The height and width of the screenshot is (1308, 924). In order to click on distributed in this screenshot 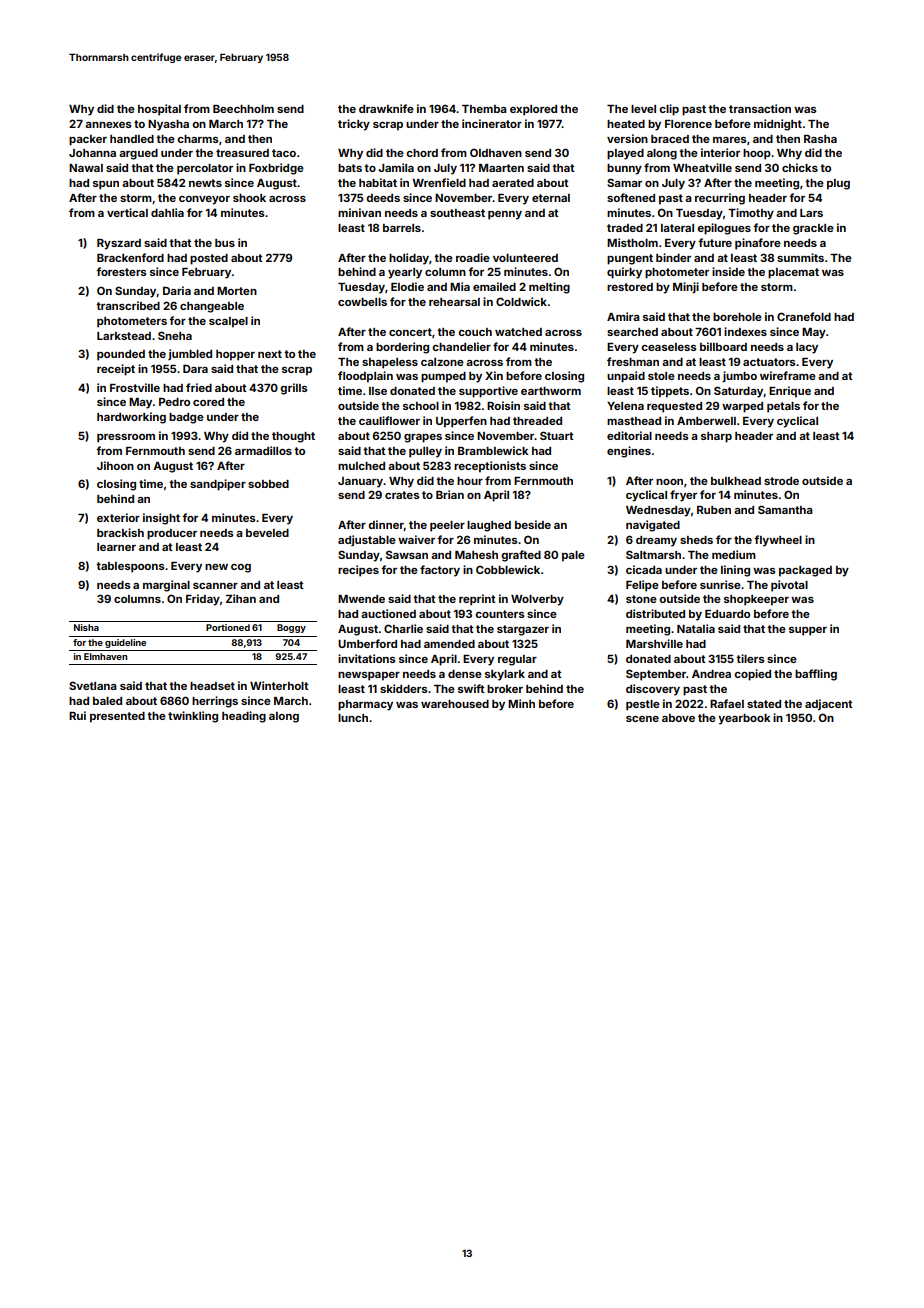, I will do `click(655, 613)`.
